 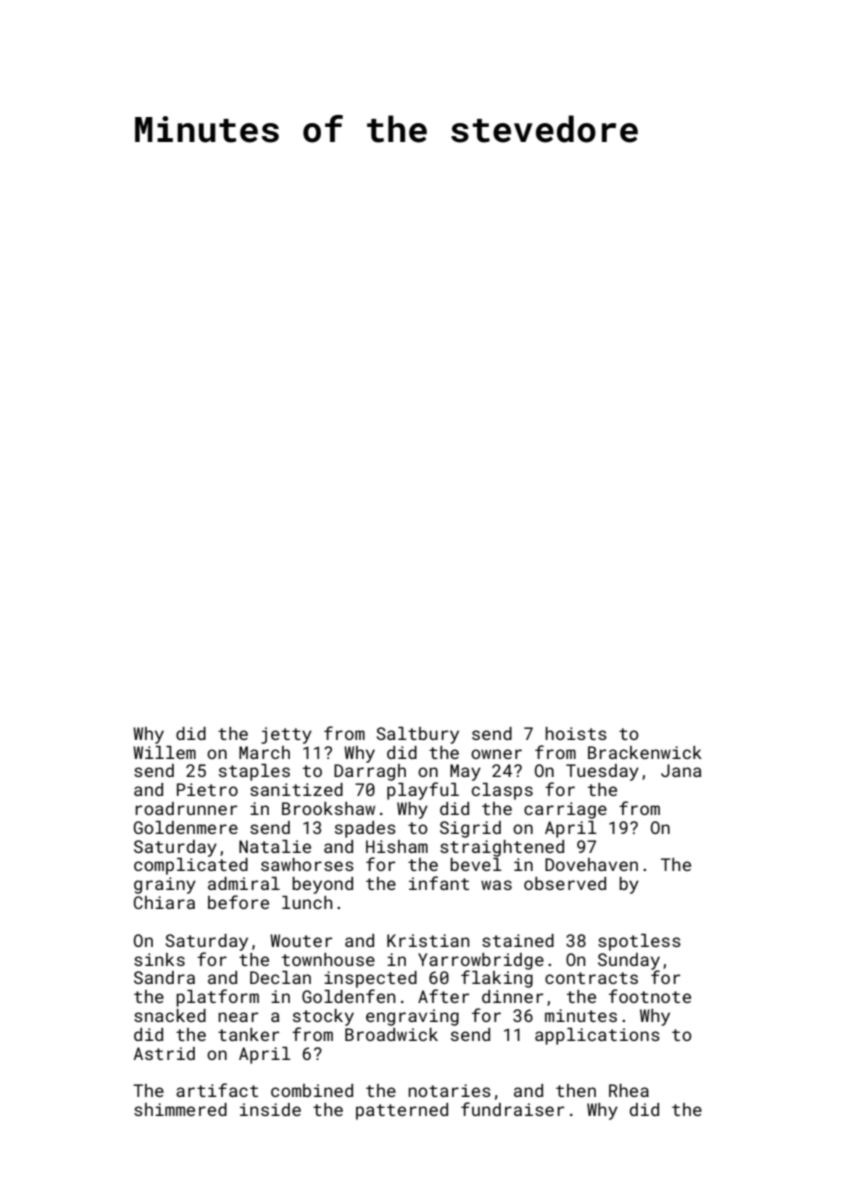 What do you see at coordinates (254, 772) in the screenshot?
I see `staples` at bounding box center [254, 772].
